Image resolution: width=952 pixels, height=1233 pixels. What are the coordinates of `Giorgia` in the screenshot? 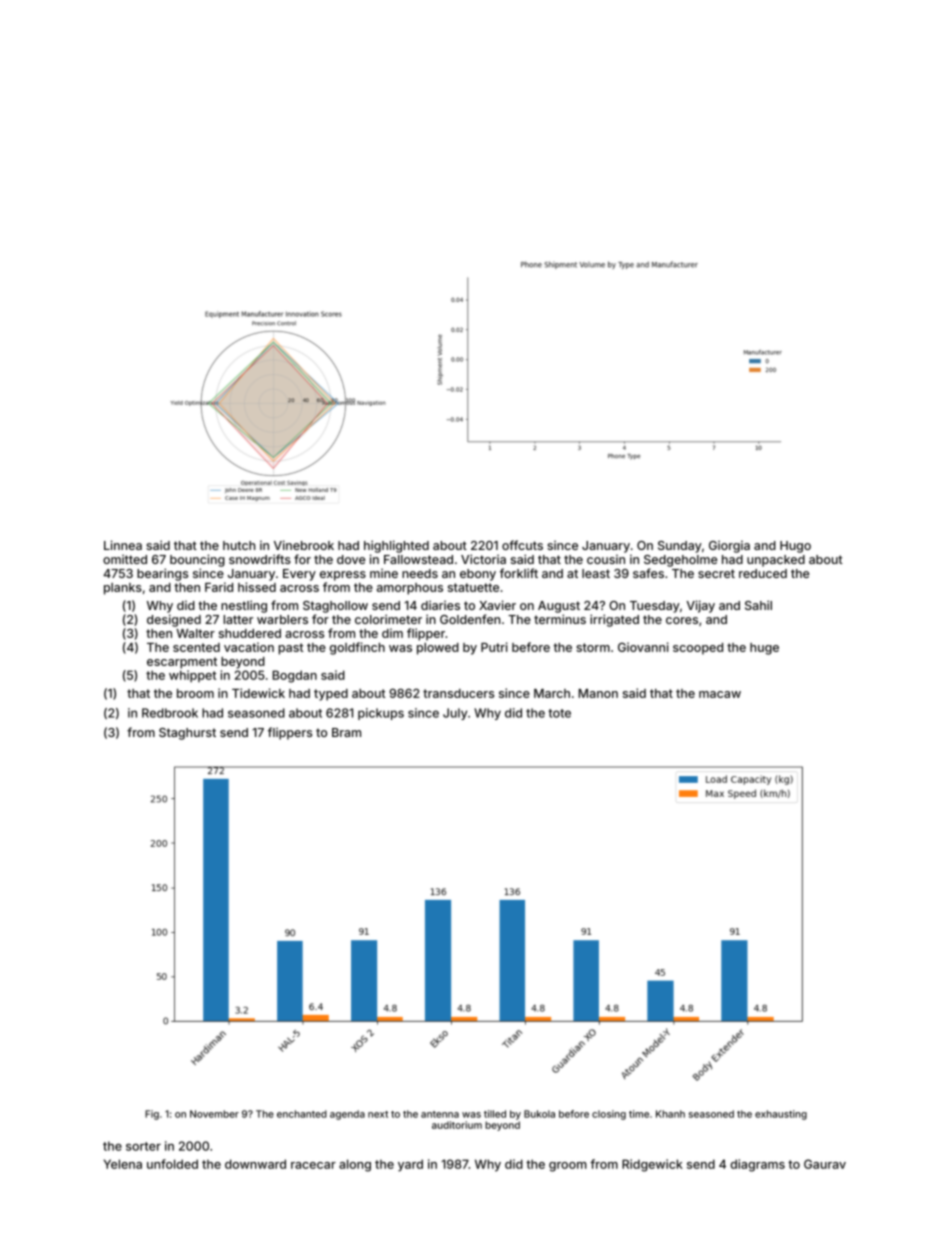 It's located at (729, 546).
